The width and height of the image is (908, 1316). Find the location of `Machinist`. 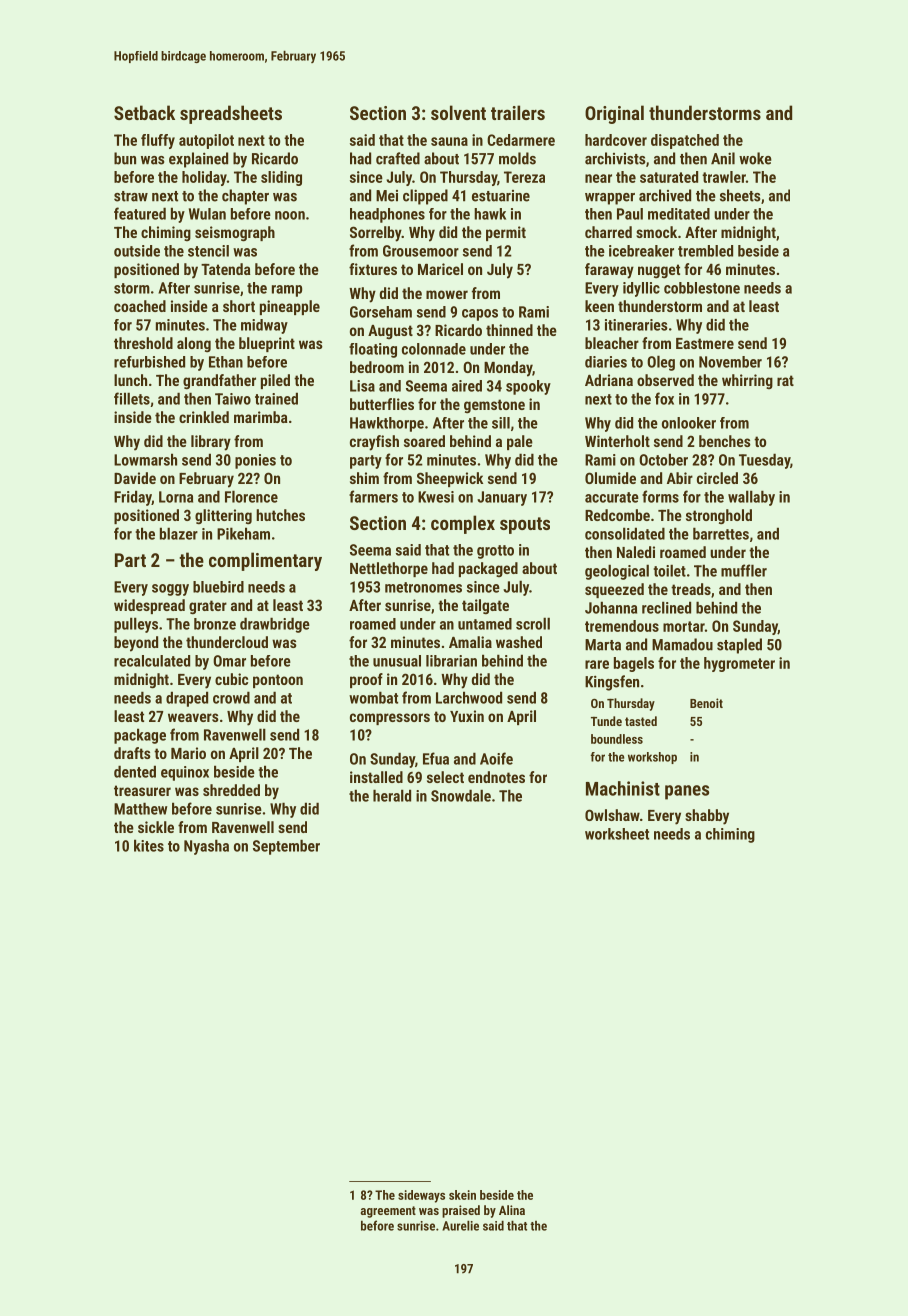

Machinist is located at coordinates (623, 788).
